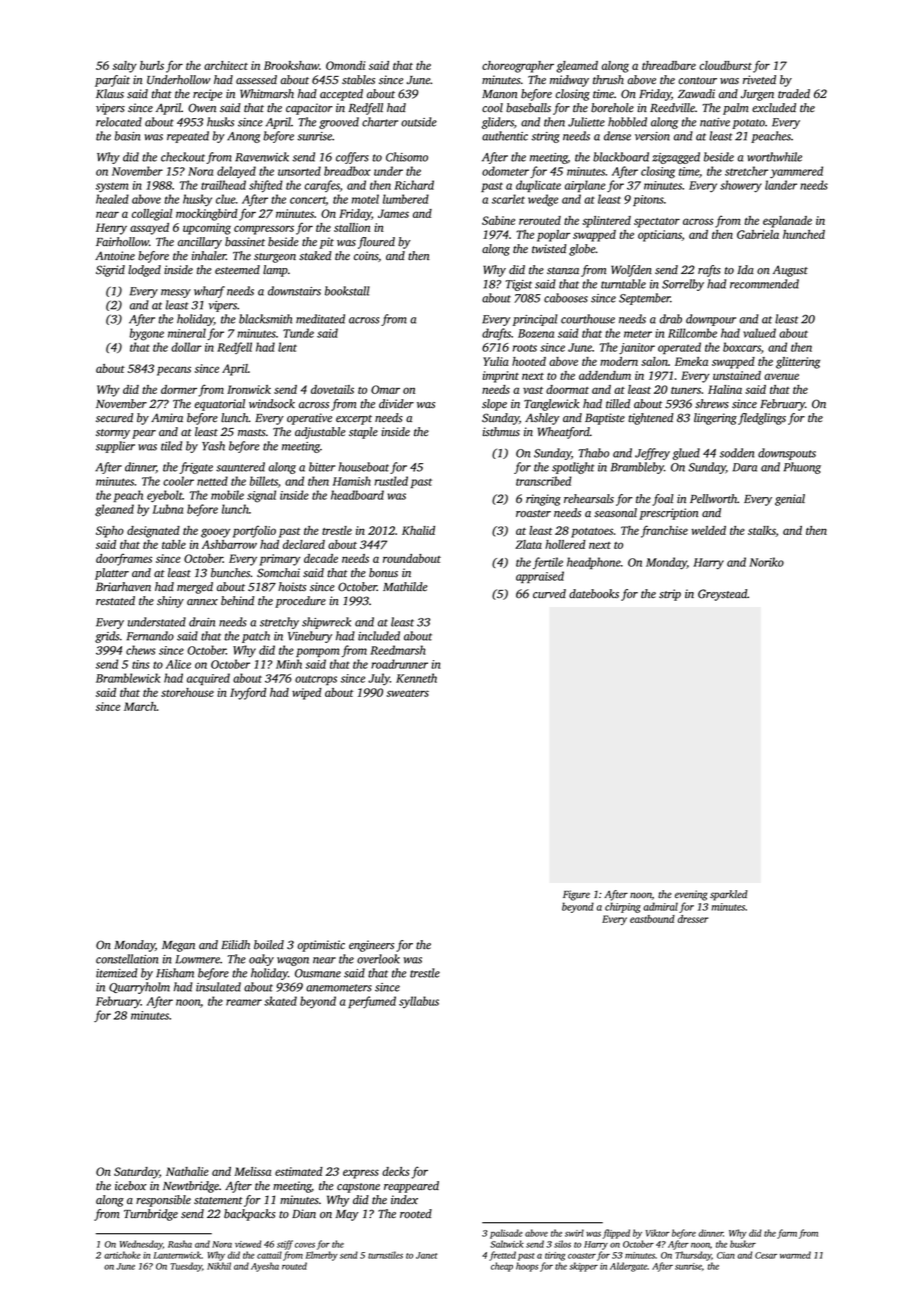 The height and width of the screenshot is (1308, 924). Describe the element at coordinates (140, 706) in the screenshot. I see `March` at that location.
